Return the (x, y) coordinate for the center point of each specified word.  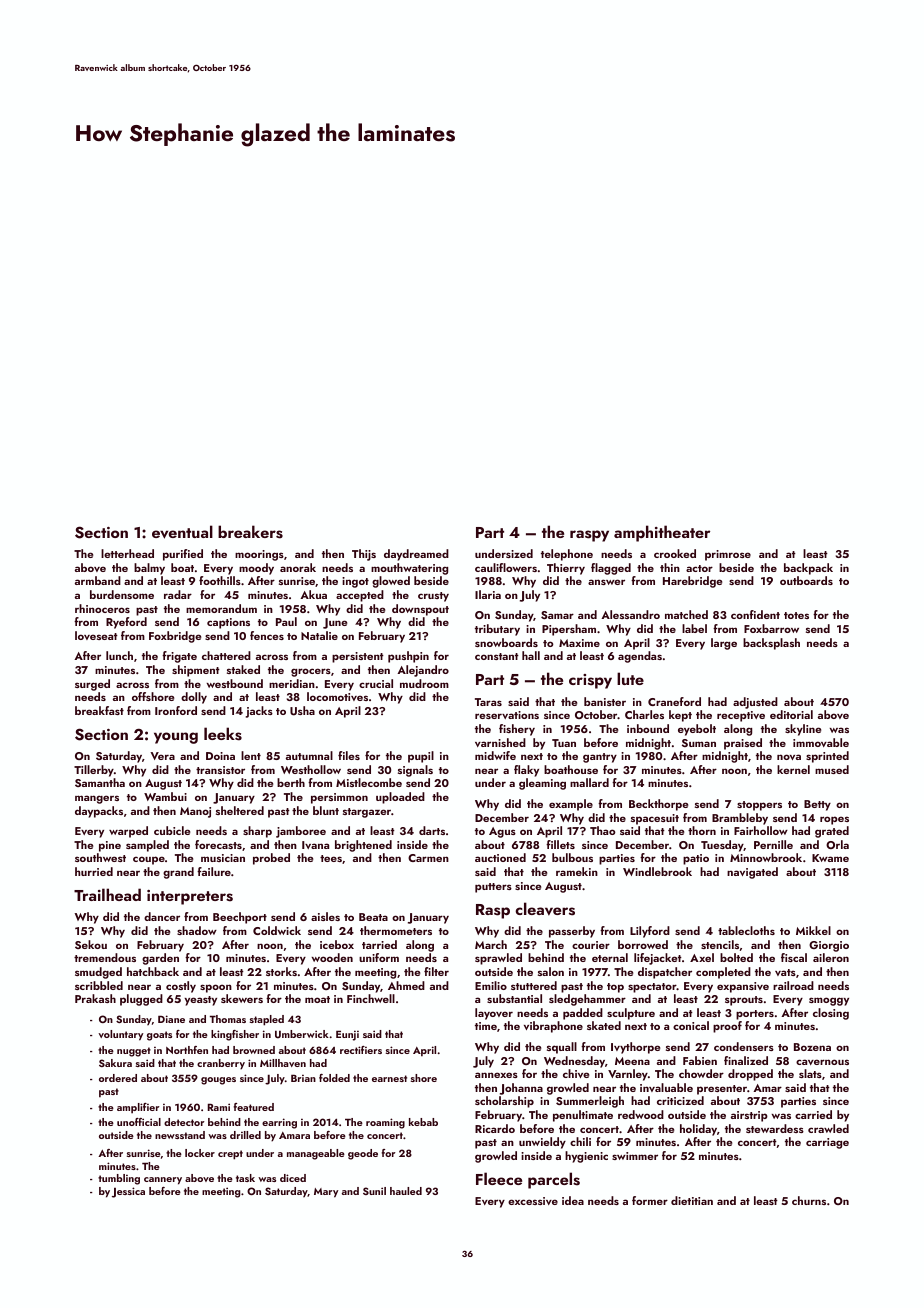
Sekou (91, 944)
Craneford (674, 701)
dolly (194, 698)
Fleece (499, 1178)
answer (606, 582)
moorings (259, 555)
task (245, 1178)
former (650, 1200)
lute (630, 678)
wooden (332, 957)
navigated (752, 873)
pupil (421, 757)
